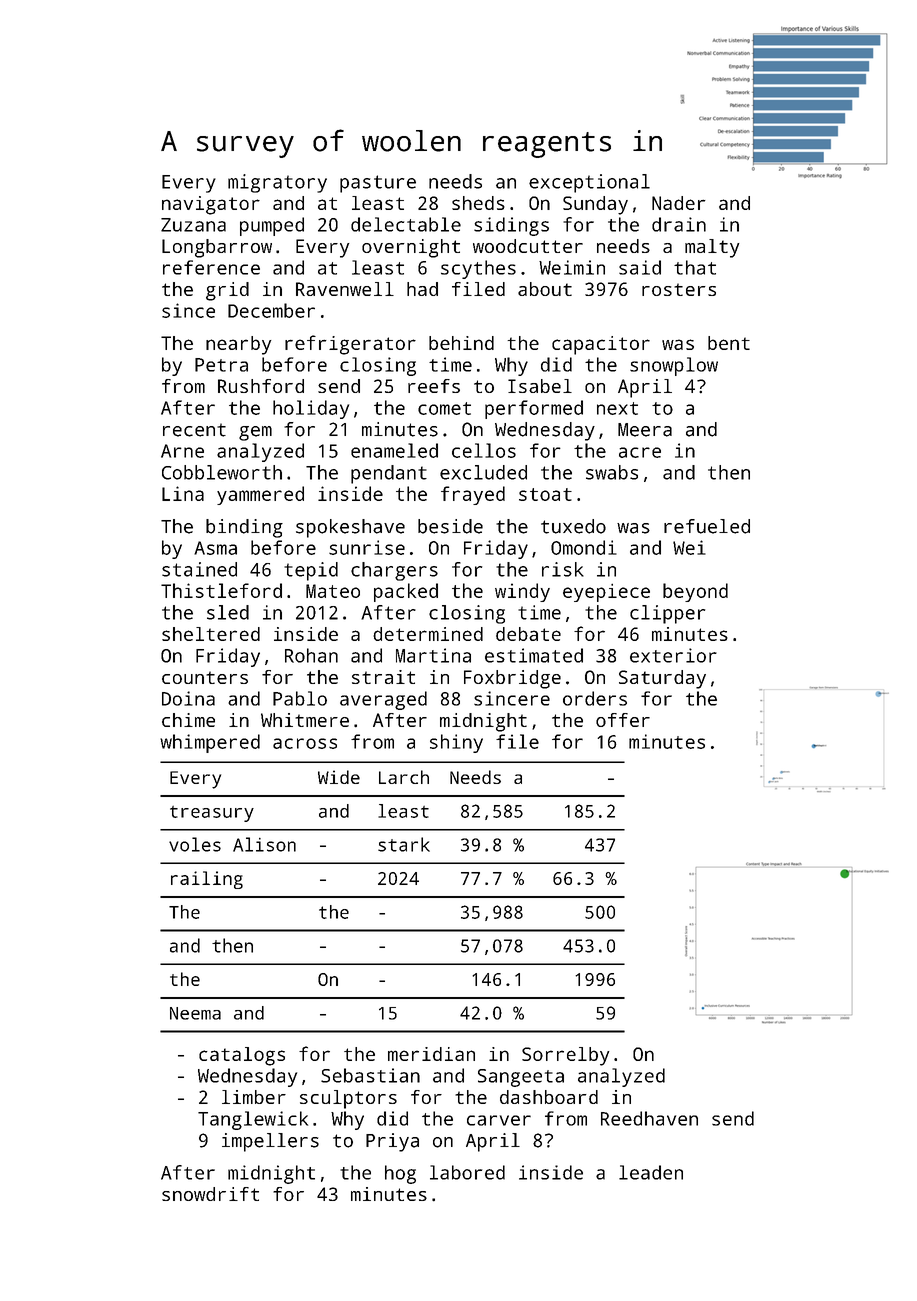 The image size is (917, 1301). I want to click on shiny, so click(456, 743).
